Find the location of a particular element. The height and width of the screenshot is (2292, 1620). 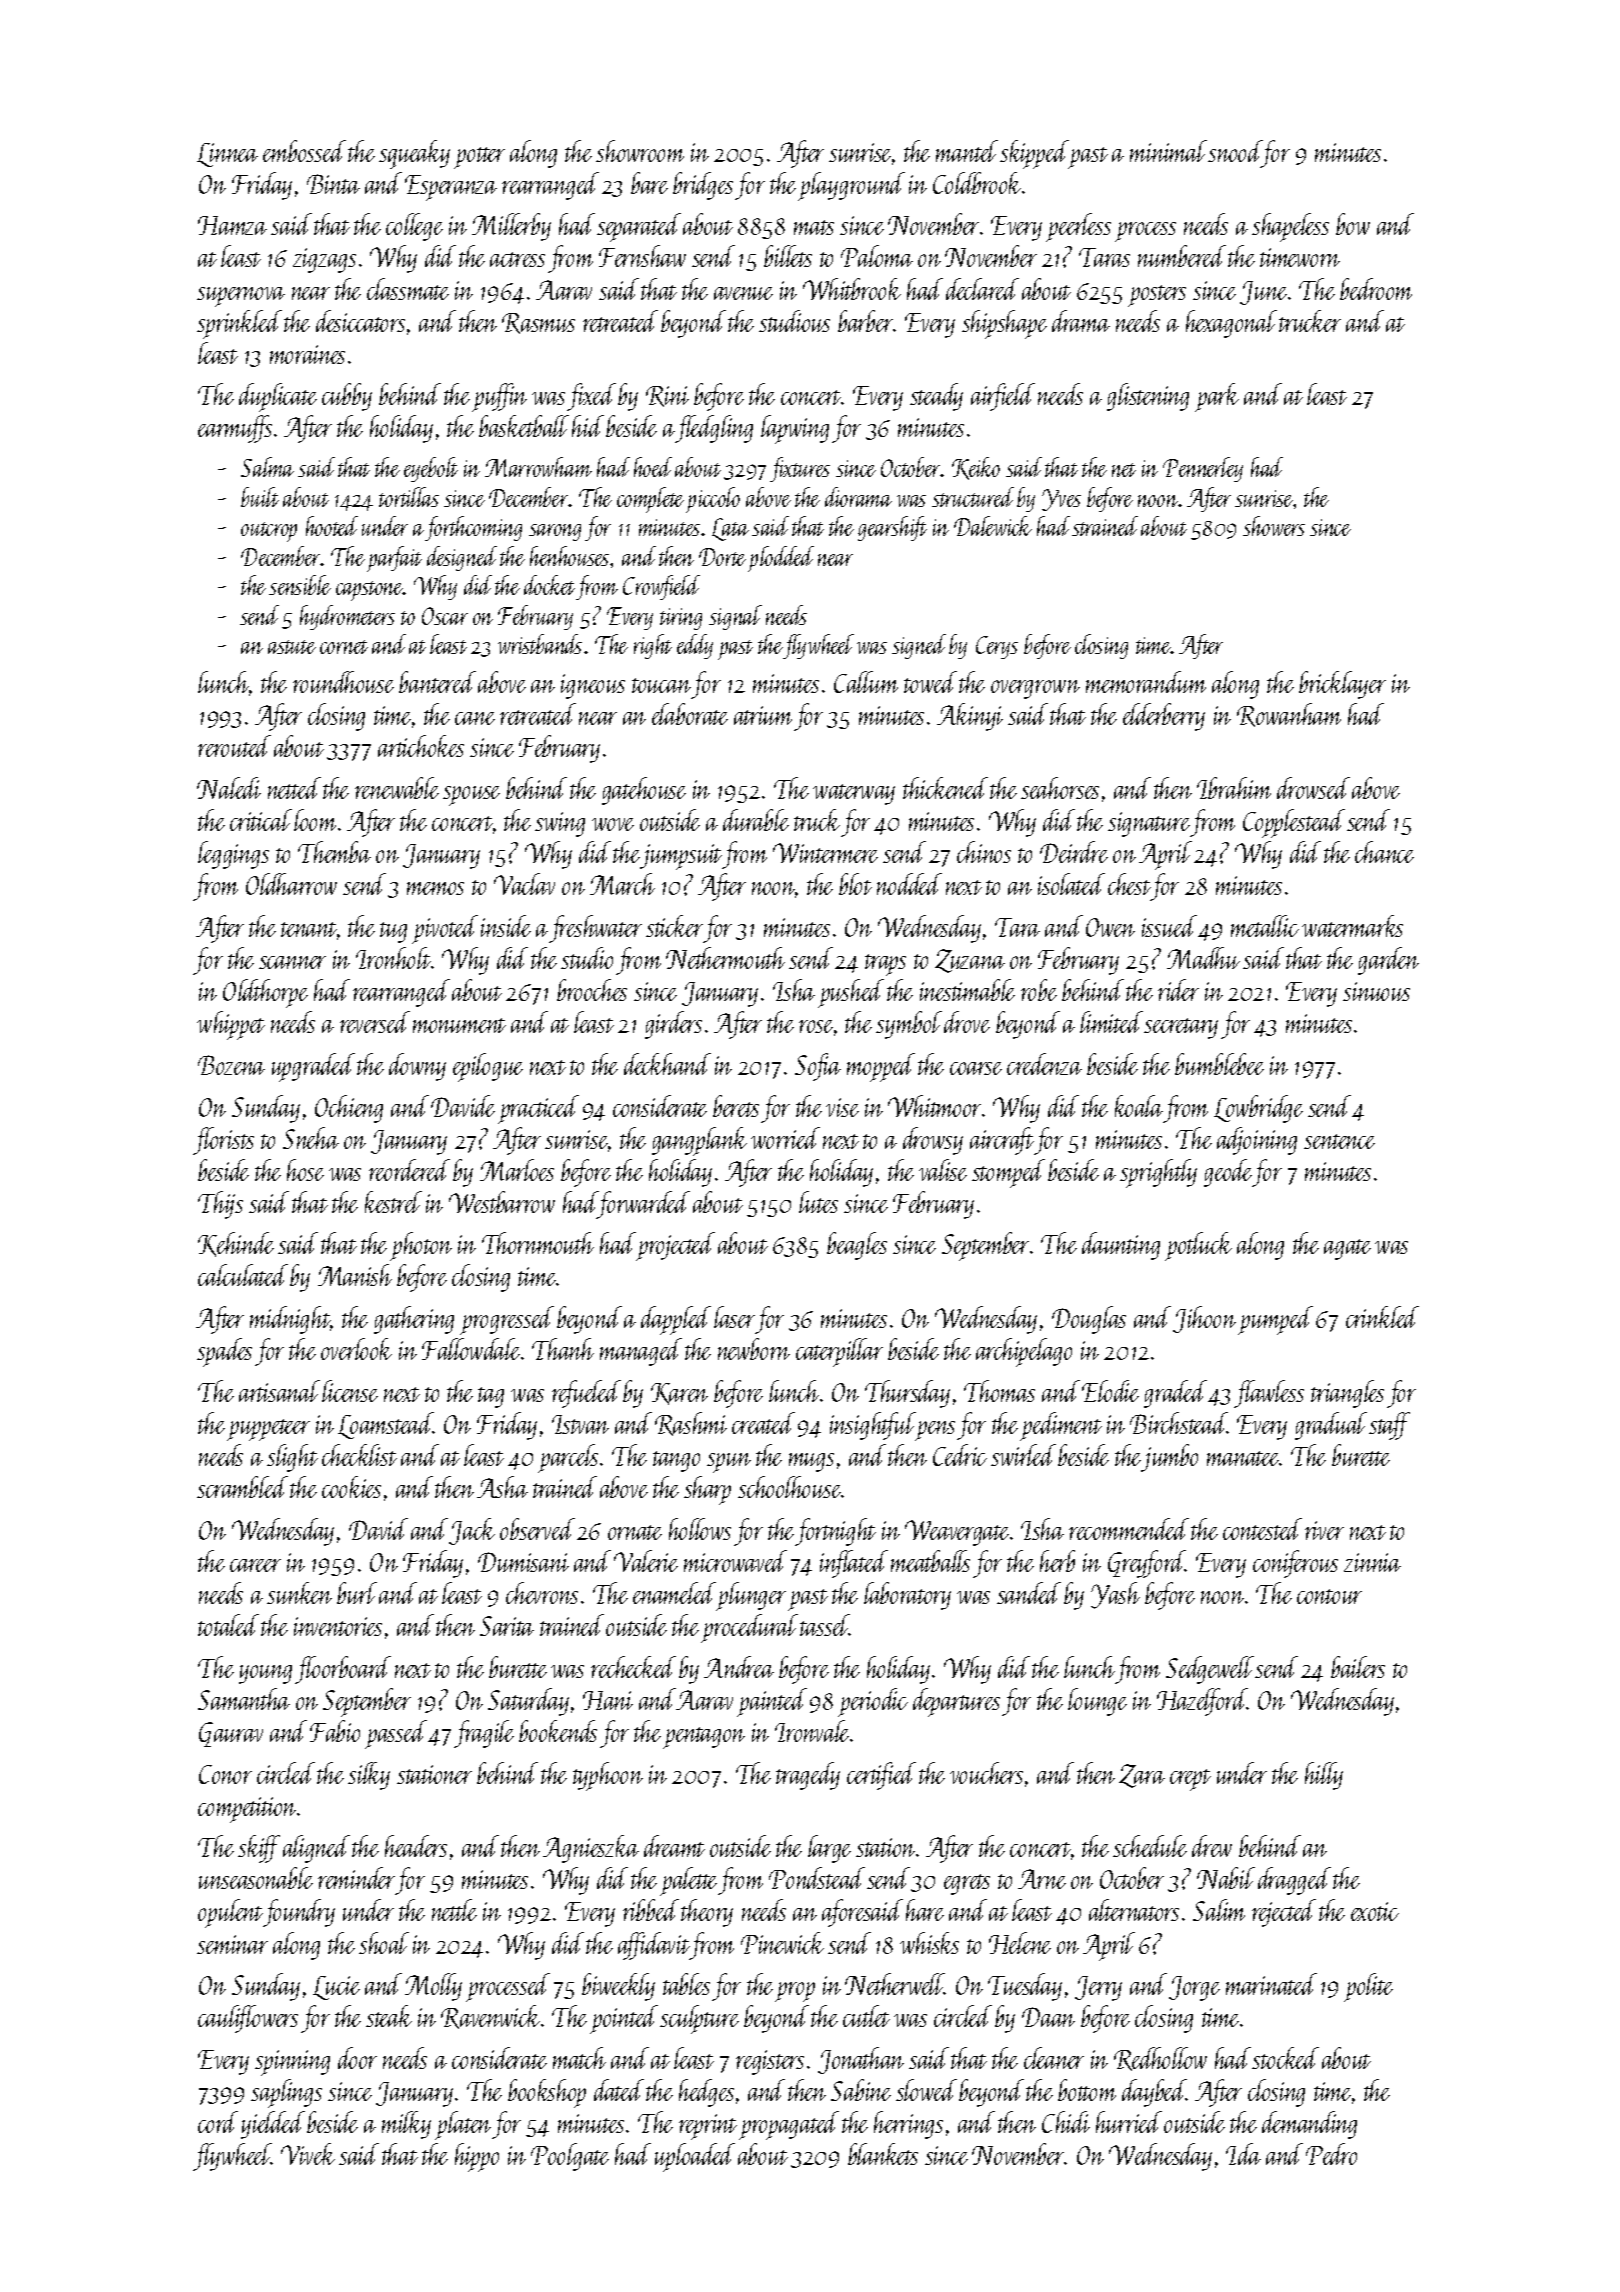

snood is located at coordinates (1235, 151).
